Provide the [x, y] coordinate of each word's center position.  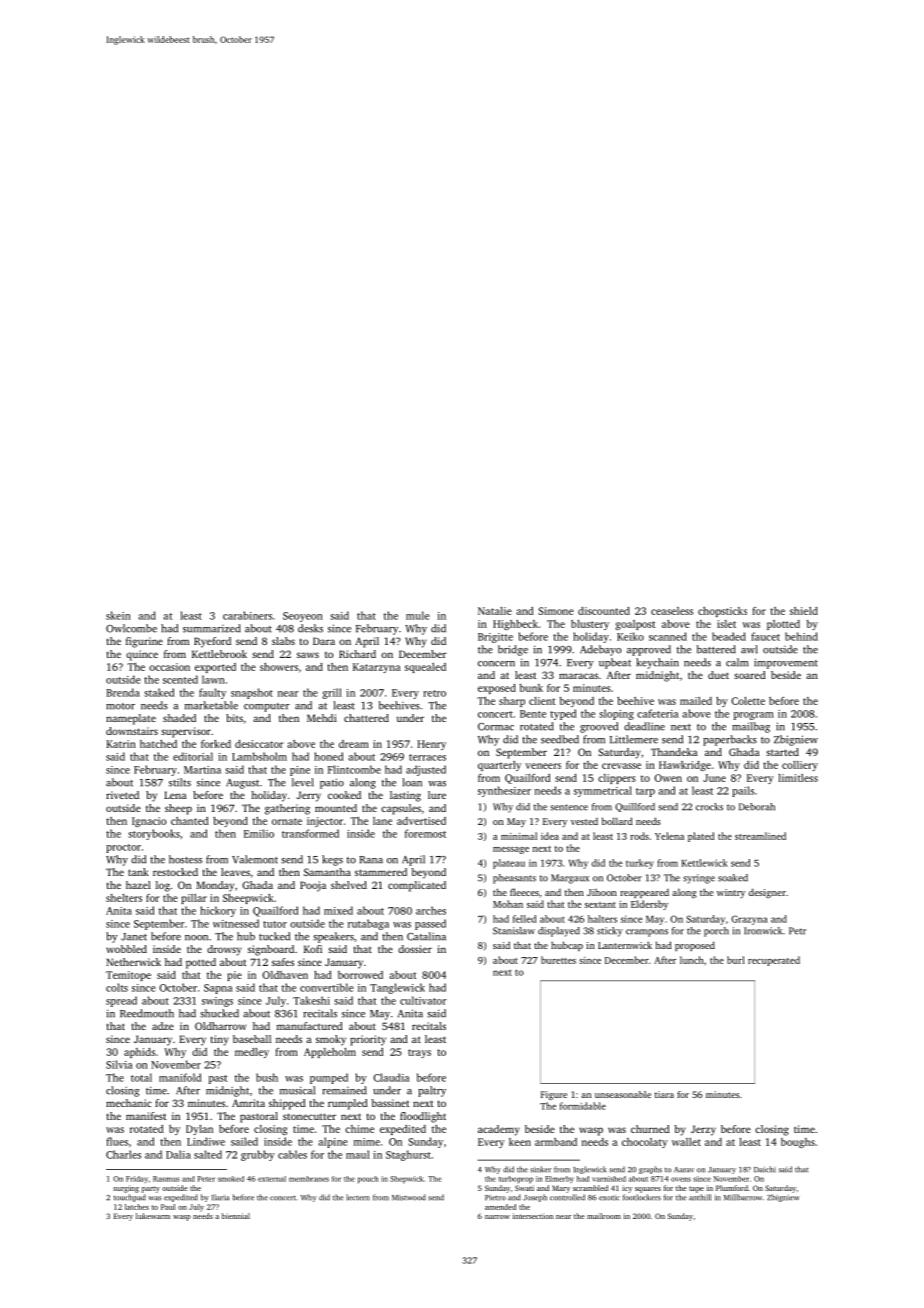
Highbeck [515, 625]
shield [804, 611]
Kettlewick [704, 863]
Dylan [199, 1130]
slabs [283, 641]
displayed [559, 932]
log [163, 886]
